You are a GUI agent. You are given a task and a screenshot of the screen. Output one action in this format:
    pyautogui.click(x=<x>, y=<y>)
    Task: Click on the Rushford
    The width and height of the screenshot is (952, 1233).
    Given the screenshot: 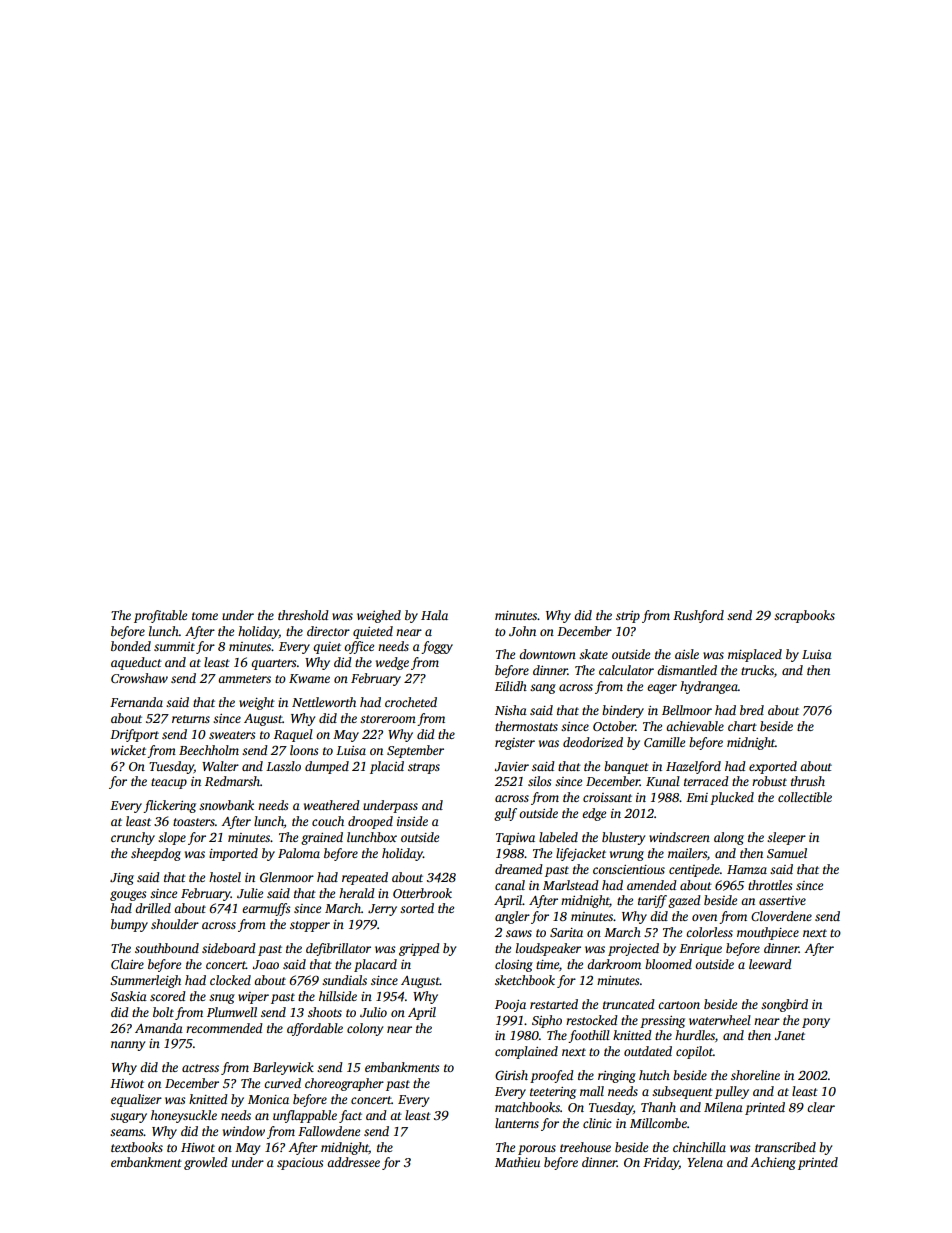 What is the action you would take?
    pyautogui.click(x=698, y=616)
